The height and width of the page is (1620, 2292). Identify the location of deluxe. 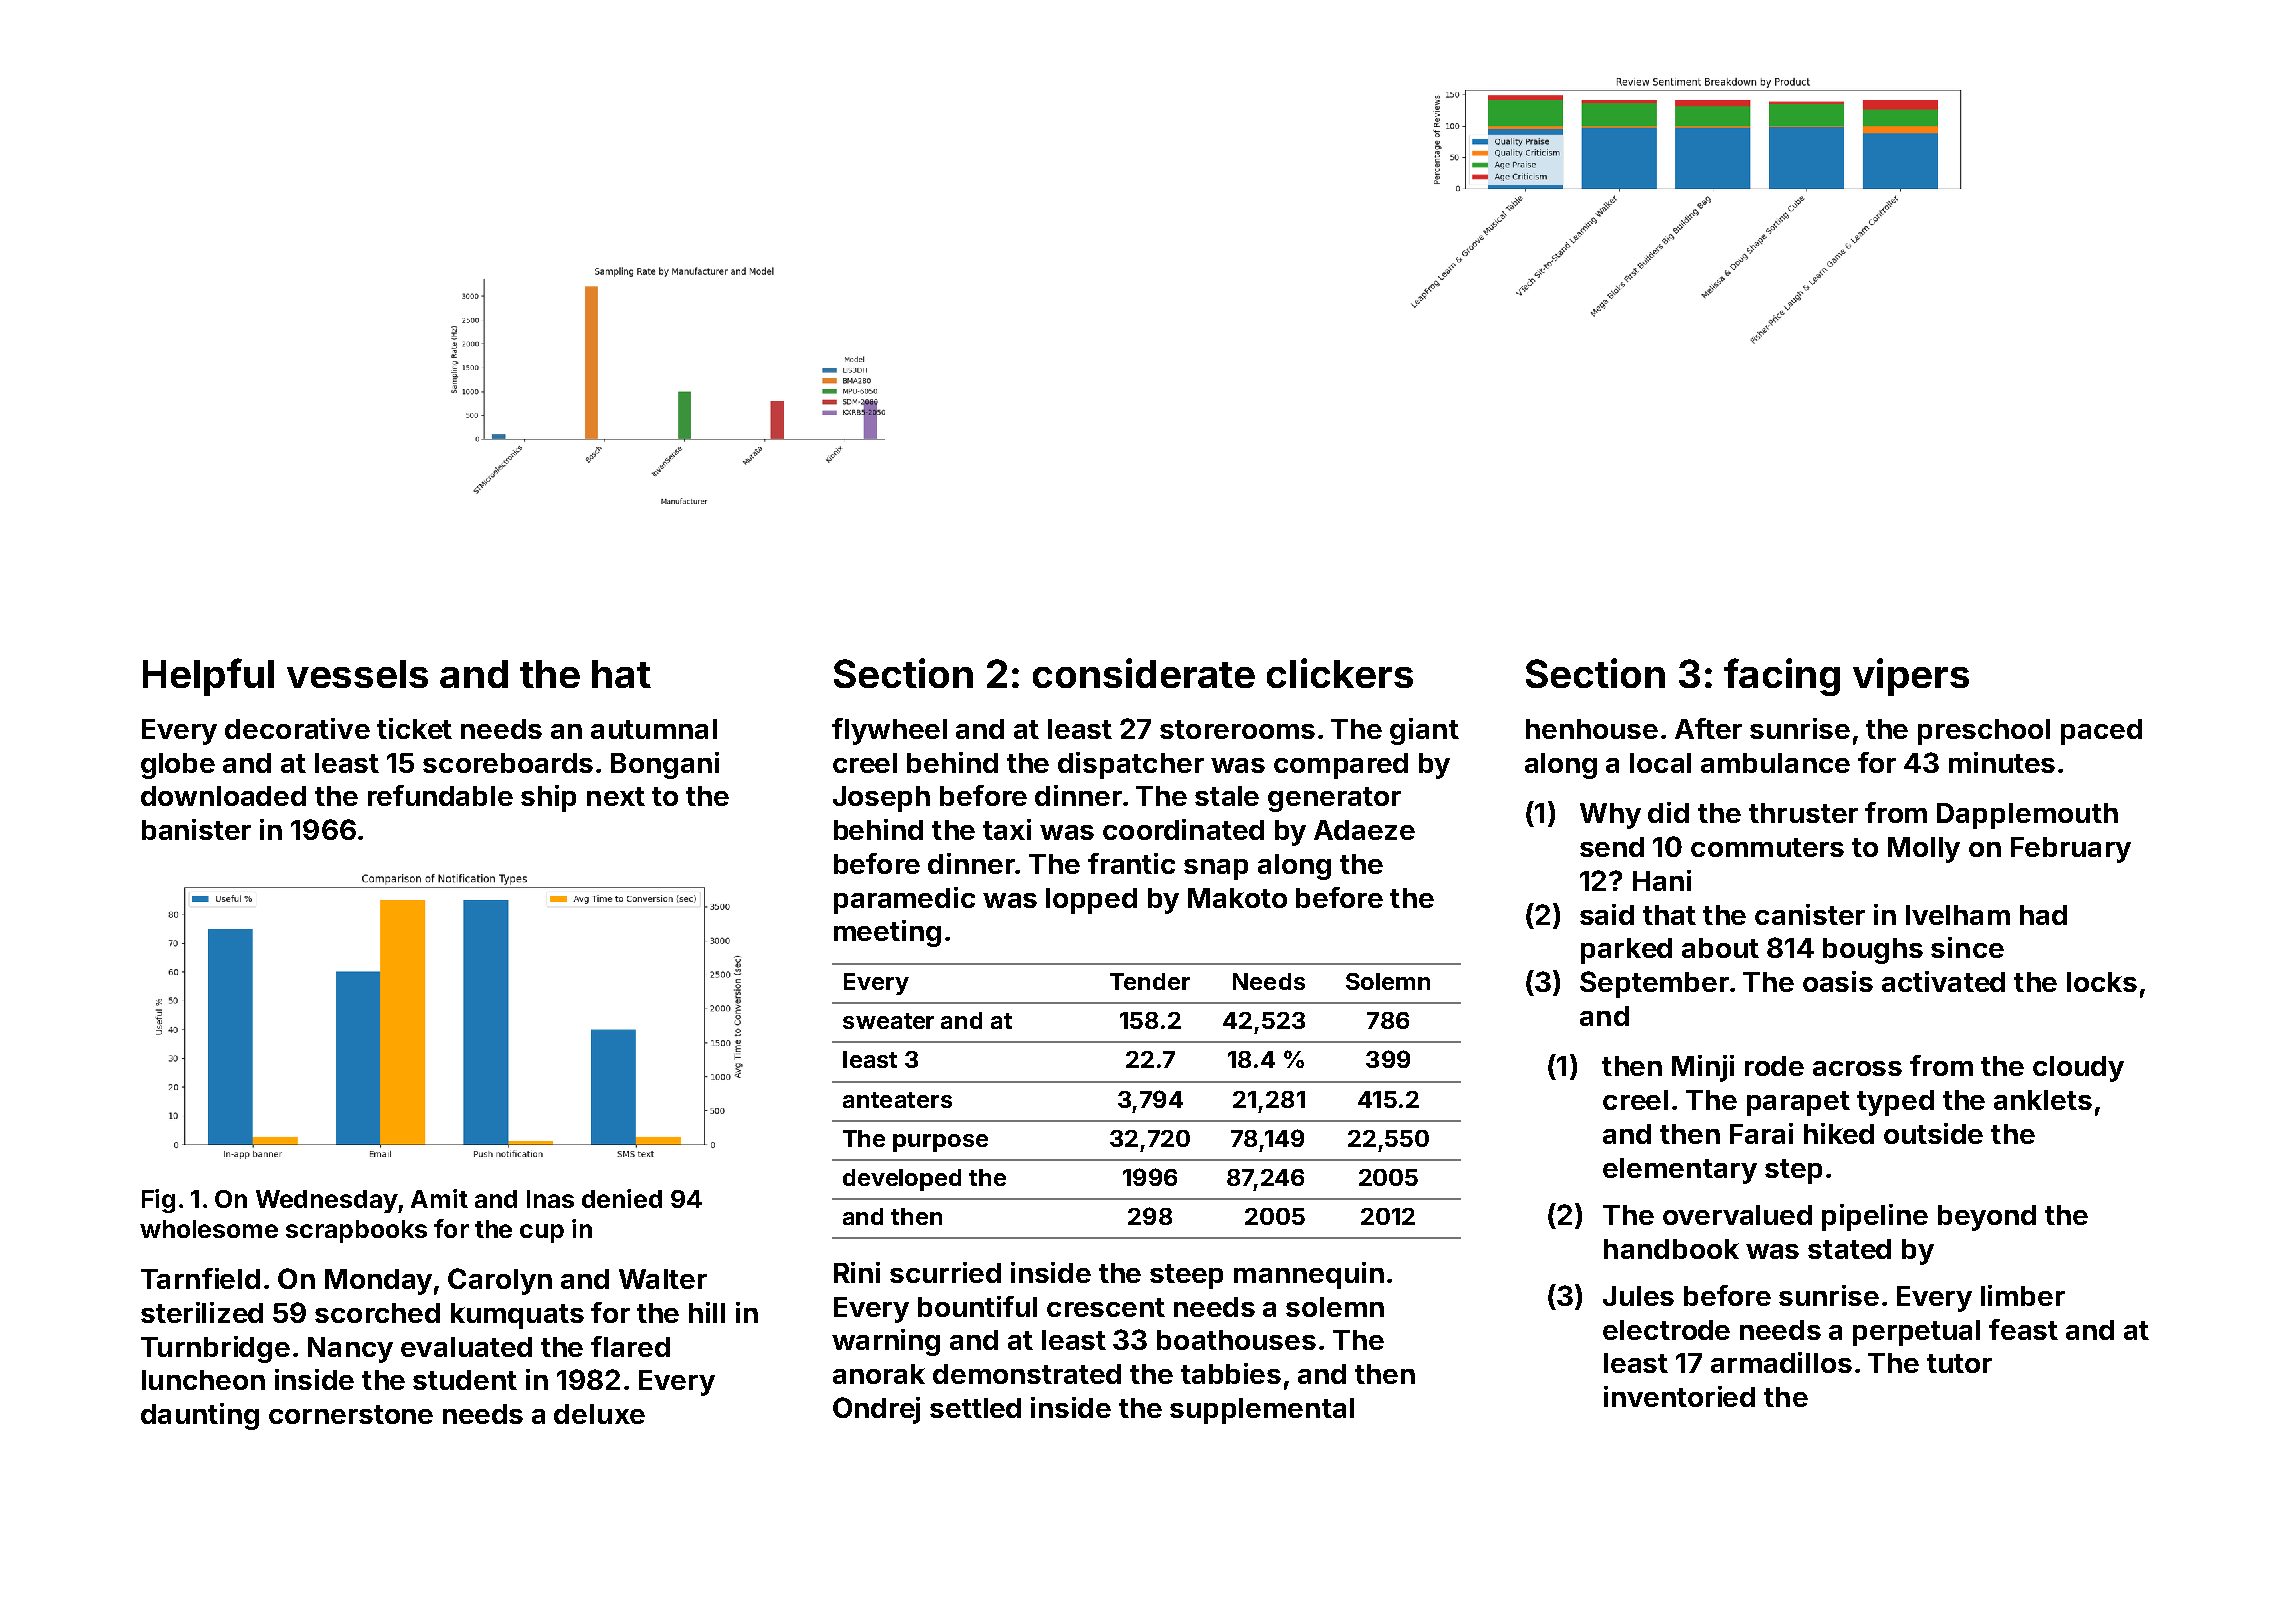
(599, 1414).
